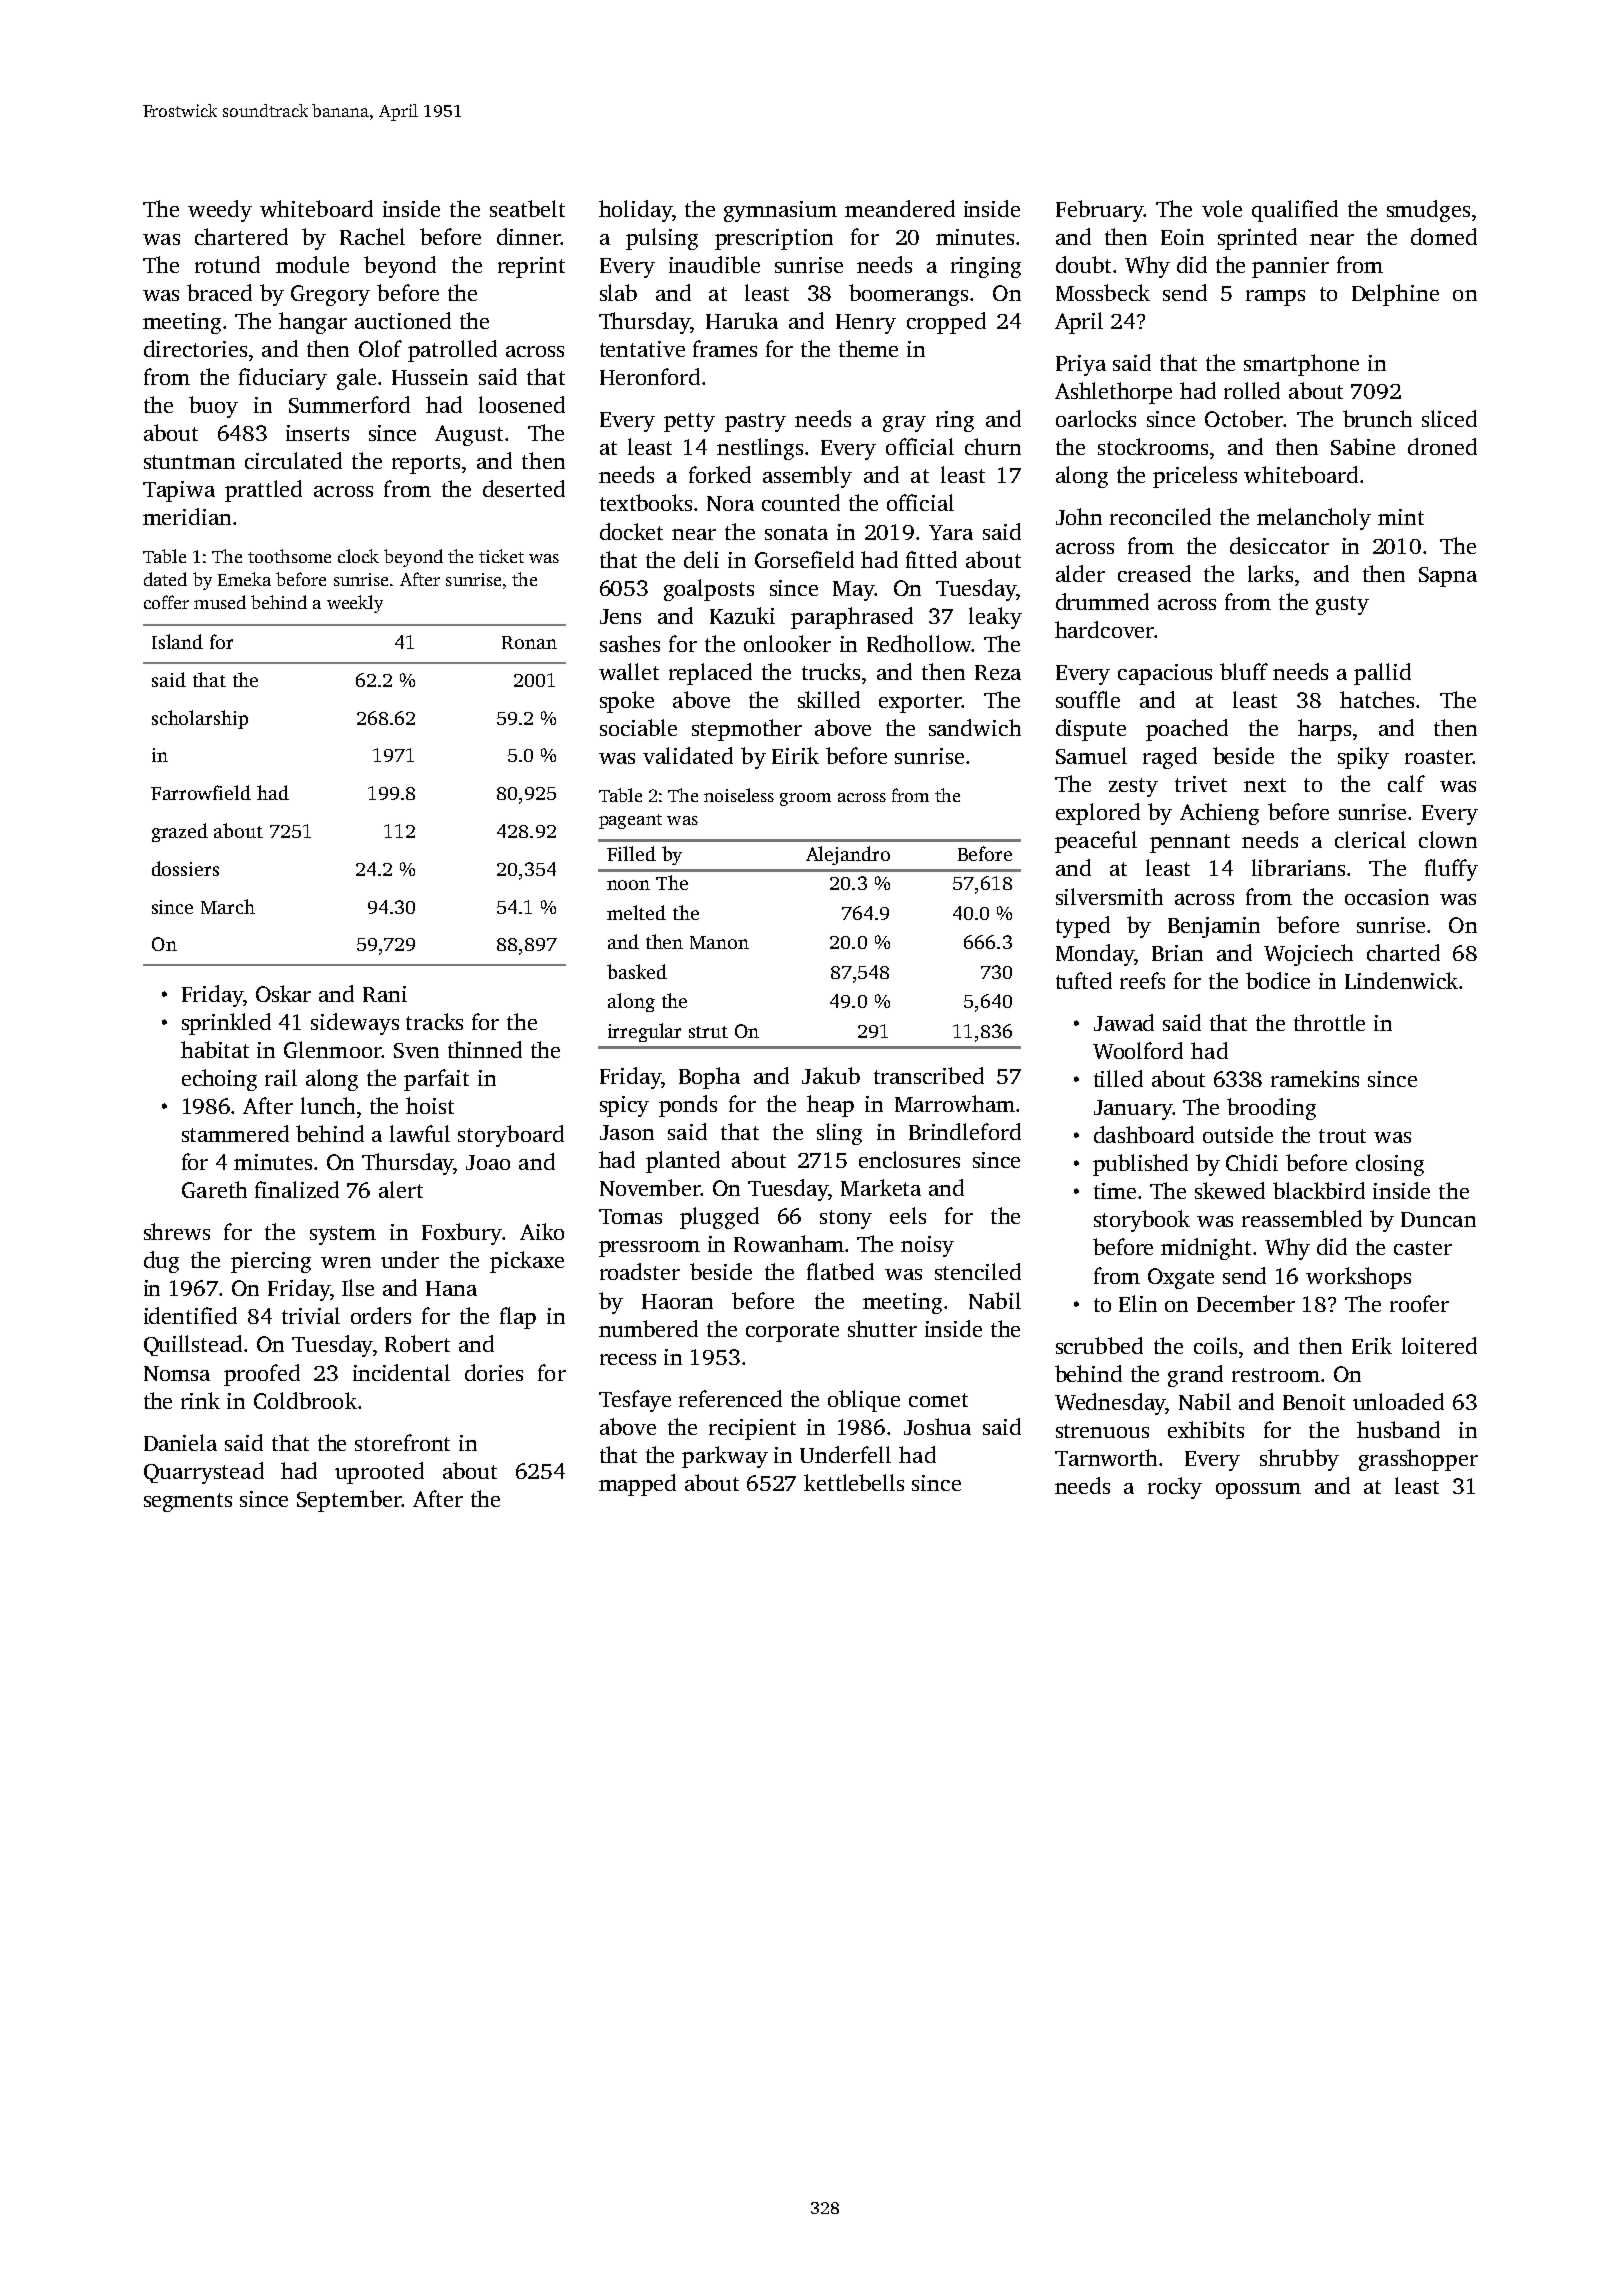  Describe the element at coordinates (494, 1372) in the screenshot. I see `dories` at that location.
